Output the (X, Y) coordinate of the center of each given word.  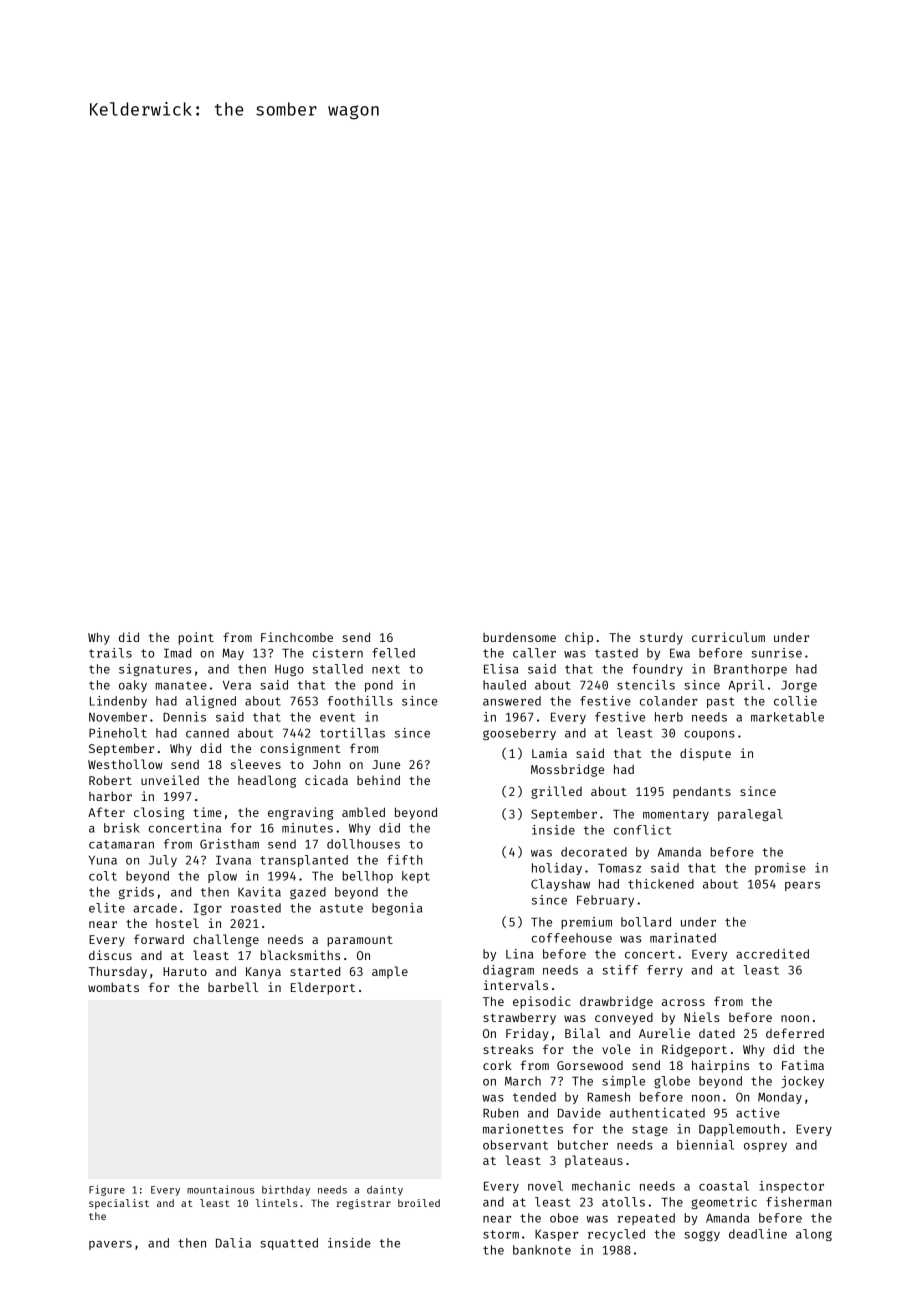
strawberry (519, 1018)
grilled (556, 792)
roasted (256, 908)
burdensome (519, 637)
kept (416, 877)
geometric (724, 1203)
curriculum (728, 637)
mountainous (220, 1189)
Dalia (233, 1243)
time (207, 812)
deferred (795, 1033)
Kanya (263, 973)
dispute (705, 754)
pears (802, 886)
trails (110, 653)
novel (545, 1186)
